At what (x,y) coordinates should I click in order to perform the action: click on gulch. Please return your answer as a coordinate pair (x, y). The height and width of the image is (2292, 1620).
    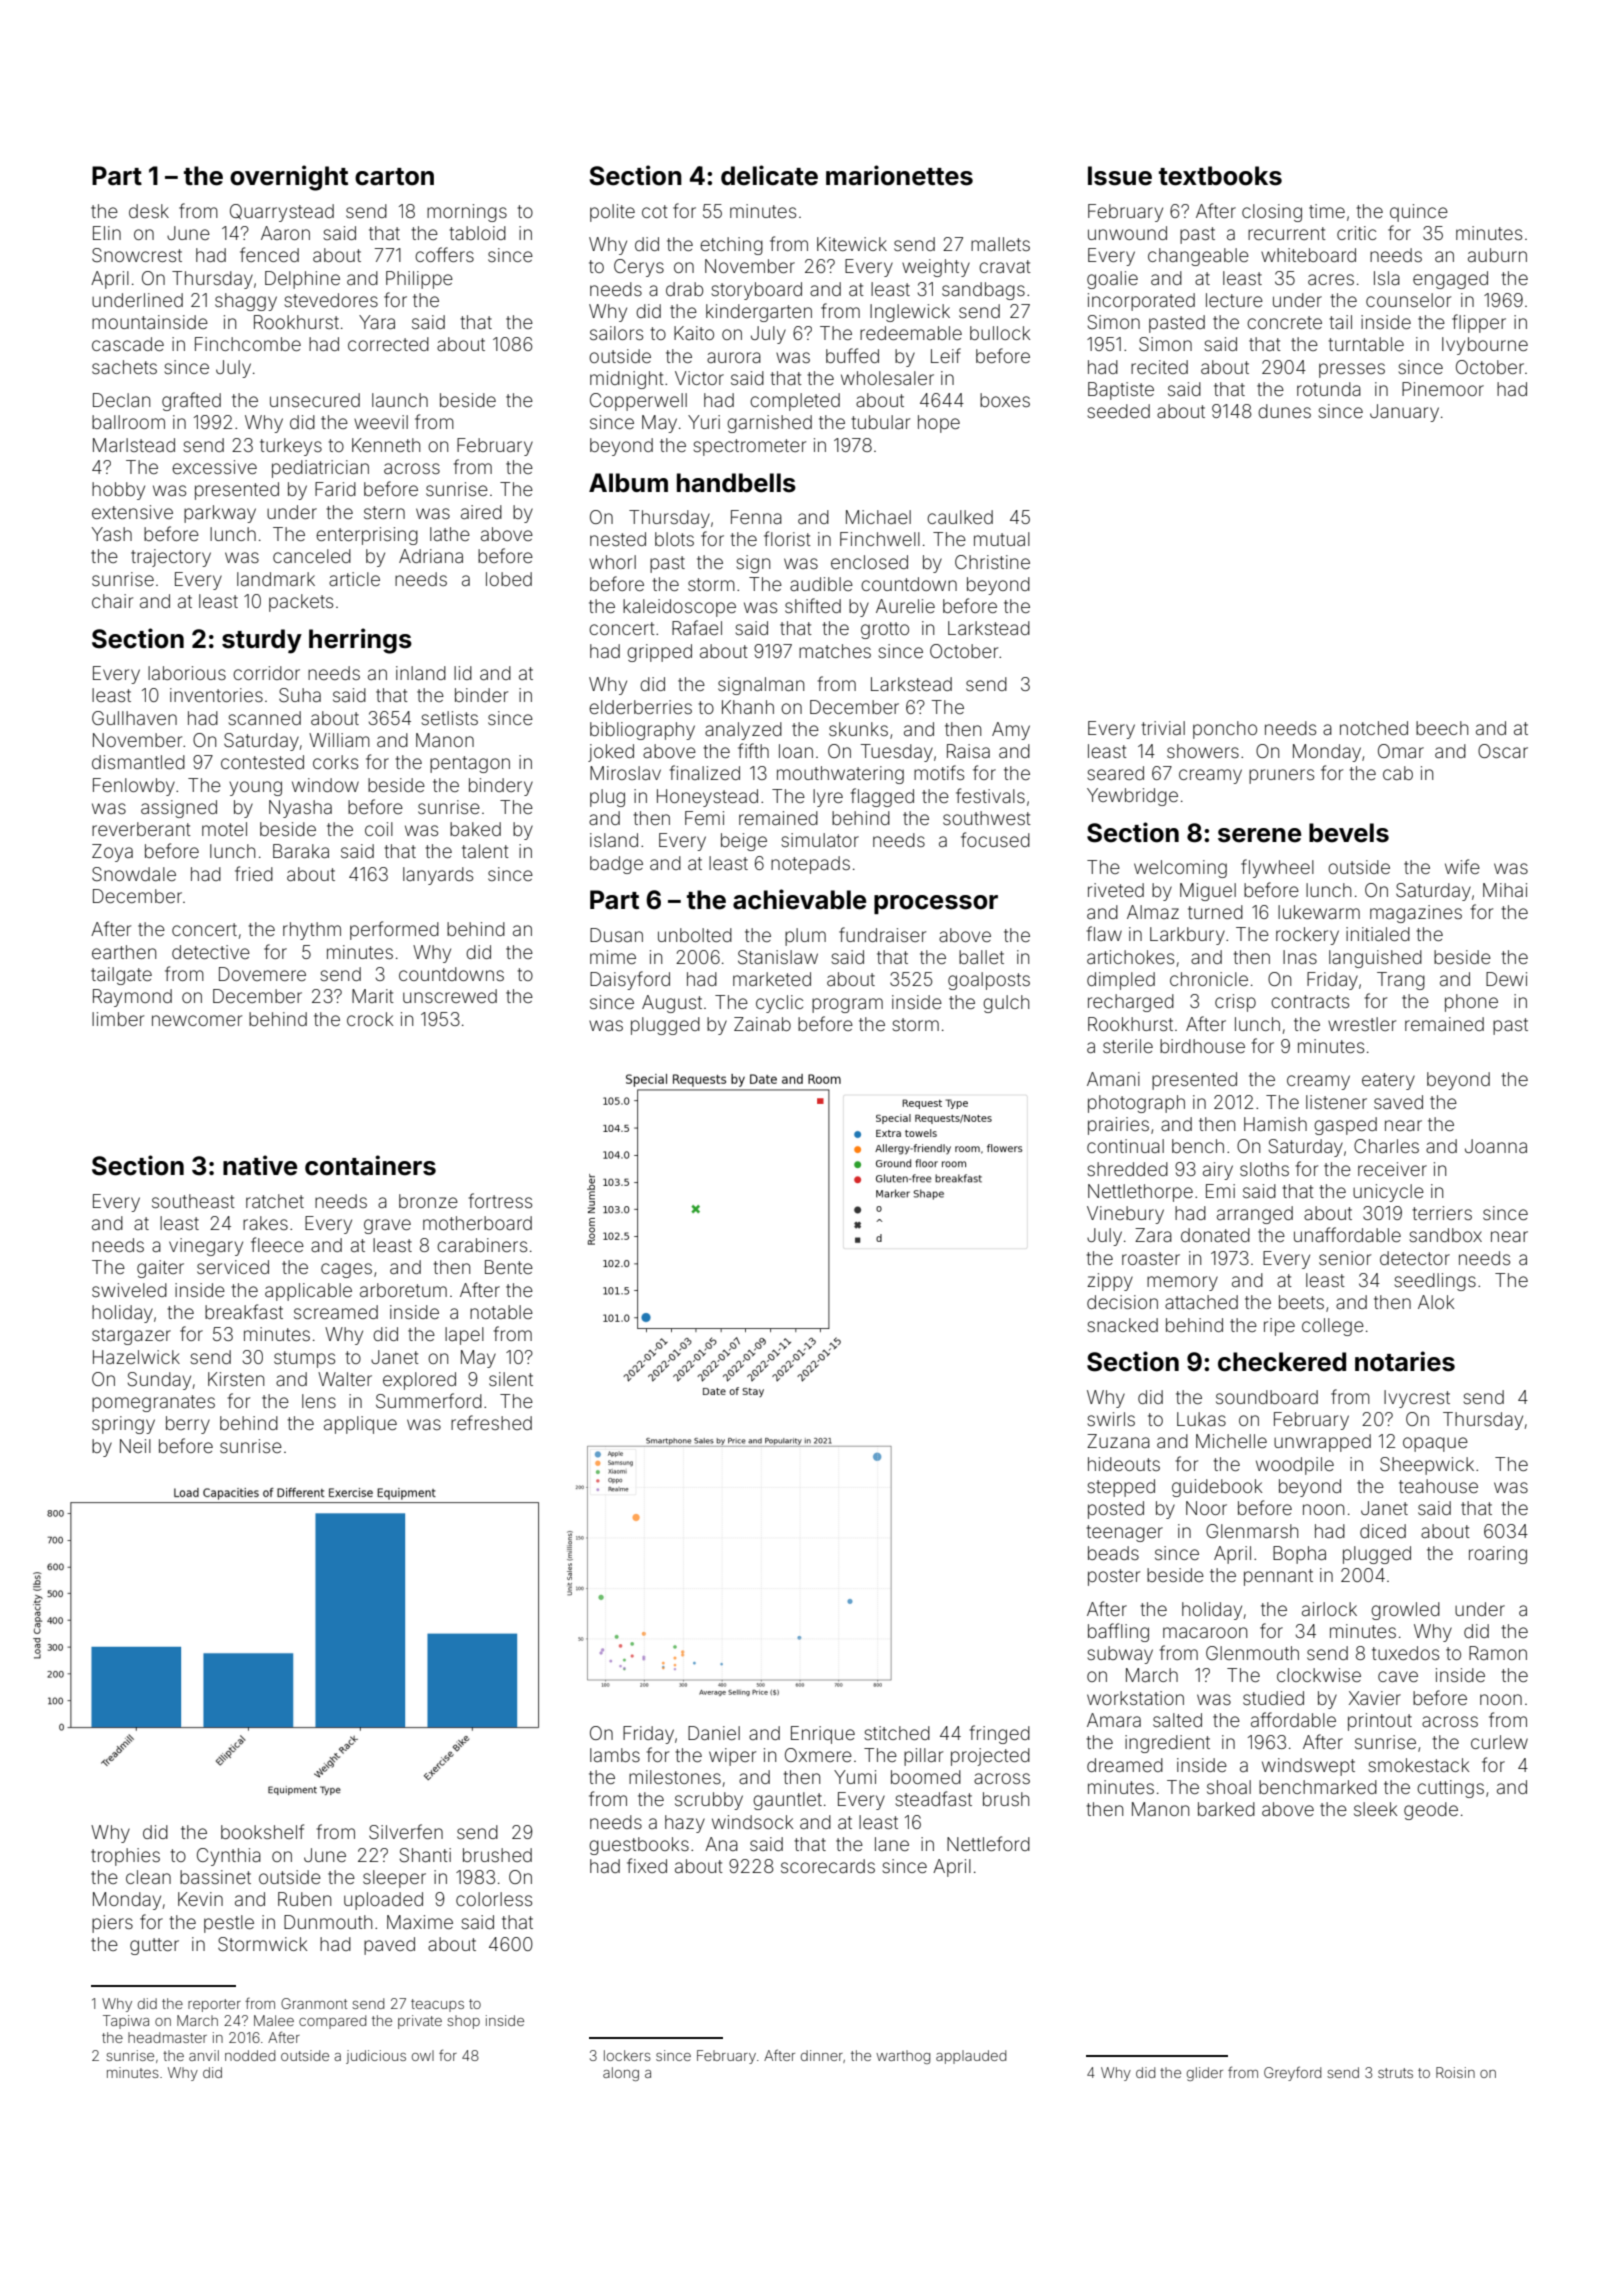
    Looking at the image, I should click on (1006, 1004).
